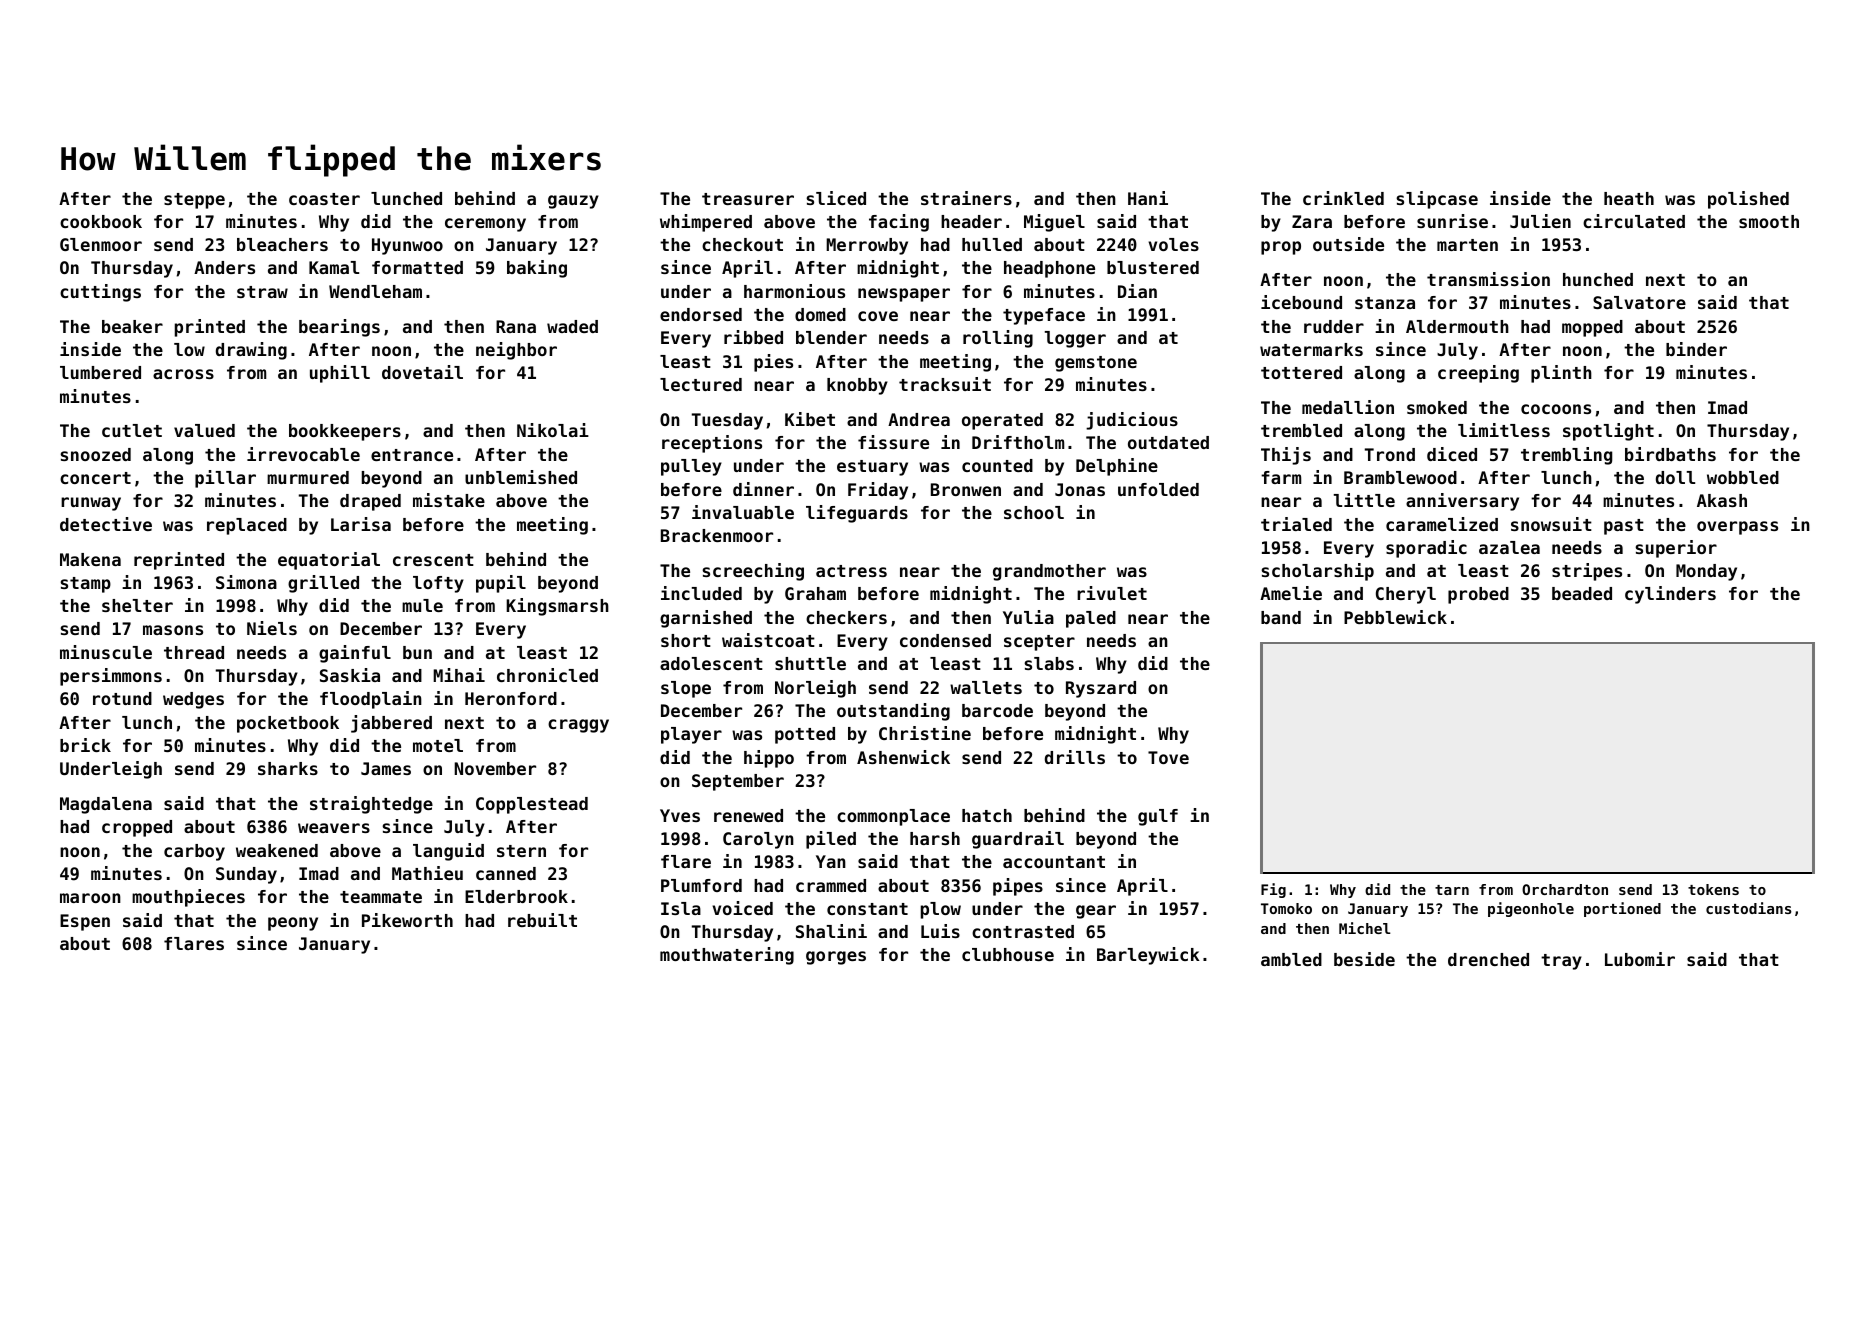 This page has width=1874, height=1325. What do you see at coordinates (836, 198) in the page?
I see `sliced` at bounding box center [836, 198].
